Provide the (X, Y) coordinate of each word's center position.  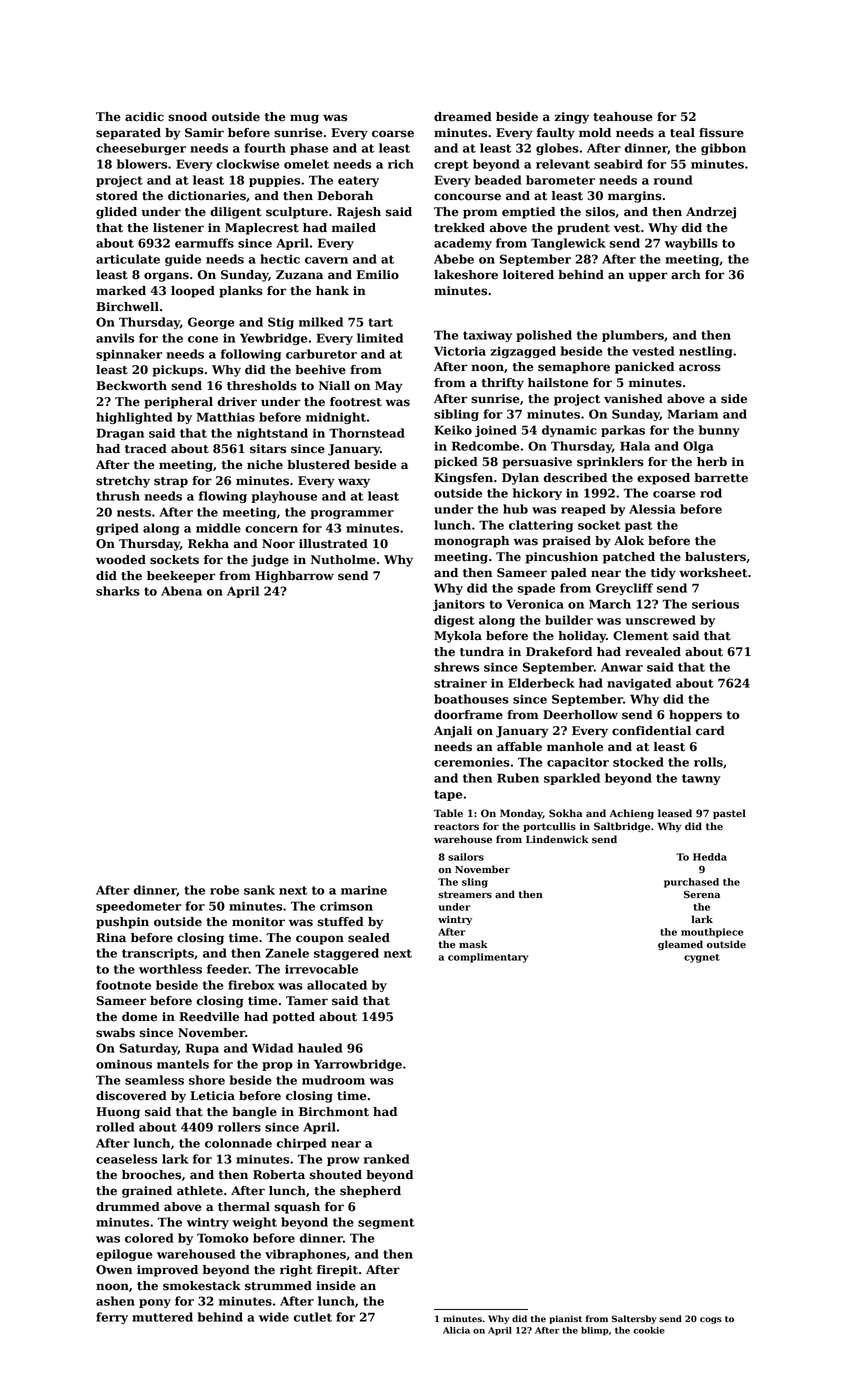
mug (304, 119)
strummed (278, 1286)
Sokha (565, 813)
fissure (721, 133)
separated (128, 134)
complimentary (488, 958)
